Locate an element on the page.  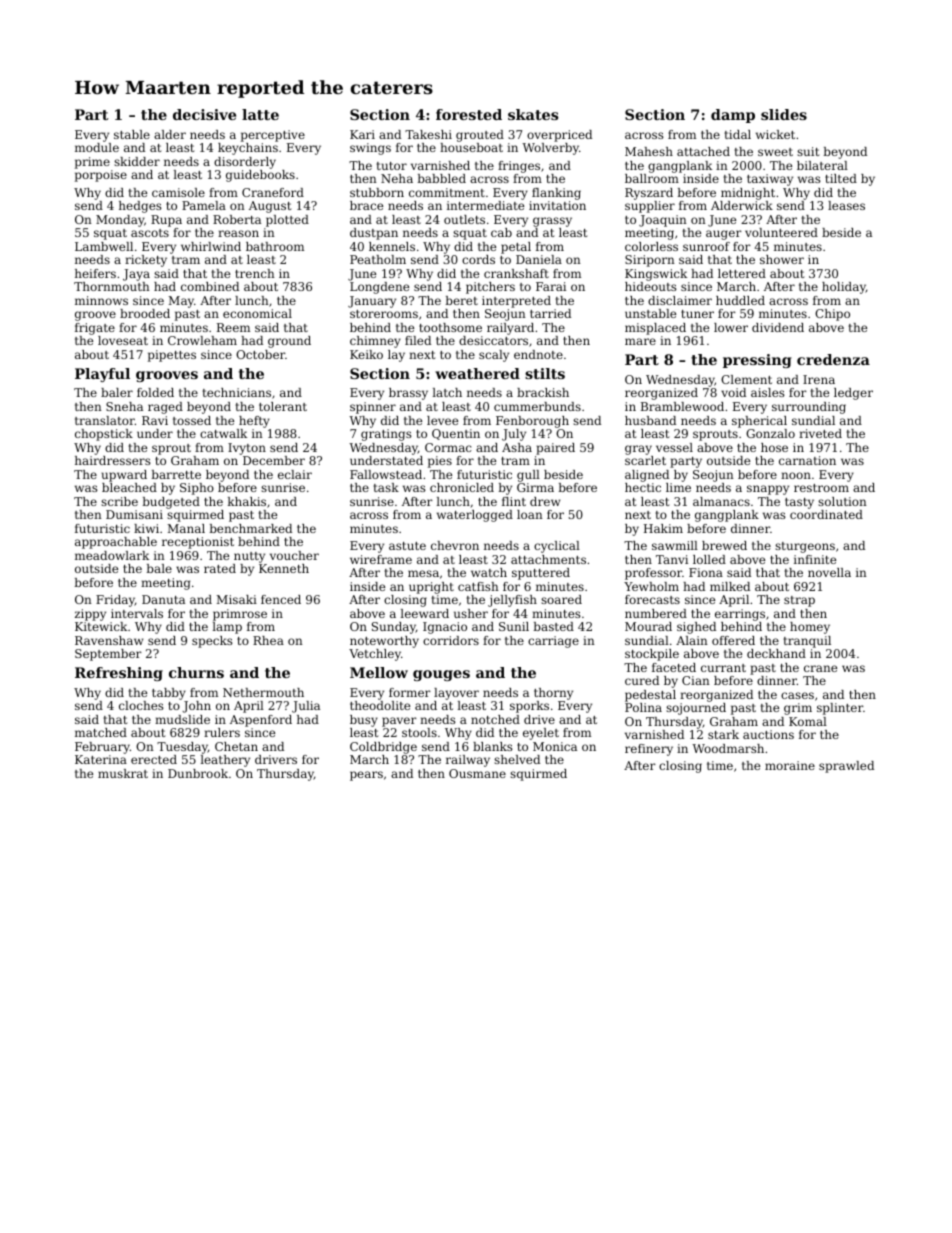
Crowleham is located at coordinates (202, 340).
